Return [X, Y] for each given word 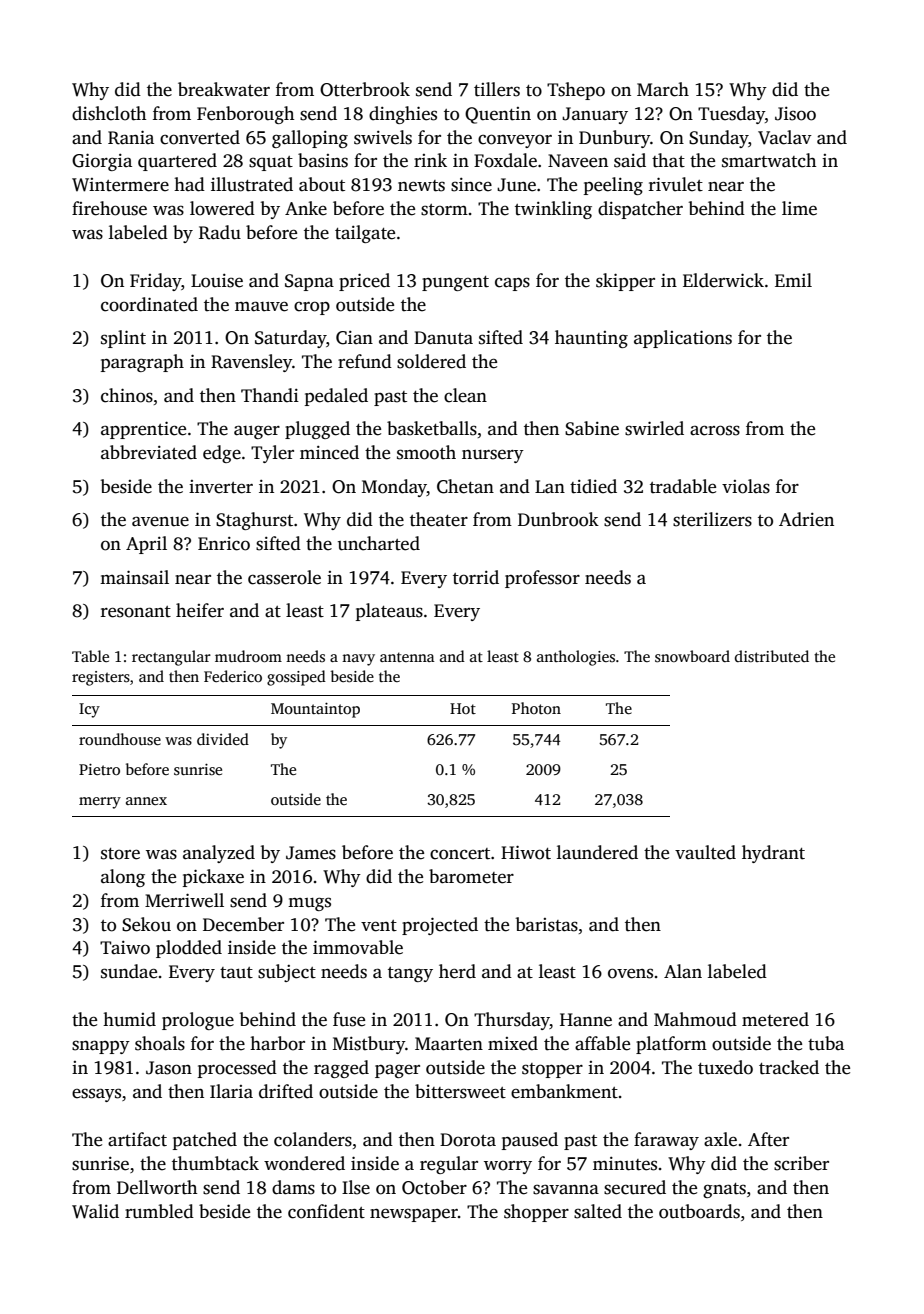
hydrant [773, 854]
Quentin [498, 115]
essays [96, 1095]
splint [123, 339]
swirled [654, 428]
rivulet [676, 184]
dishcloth [109, 113]
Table [90, 656]
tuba [826, 1043]
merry [100, 803]
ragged [341, 1069]
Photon [536, 708]
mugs [309, 904]
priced [364, 282]
